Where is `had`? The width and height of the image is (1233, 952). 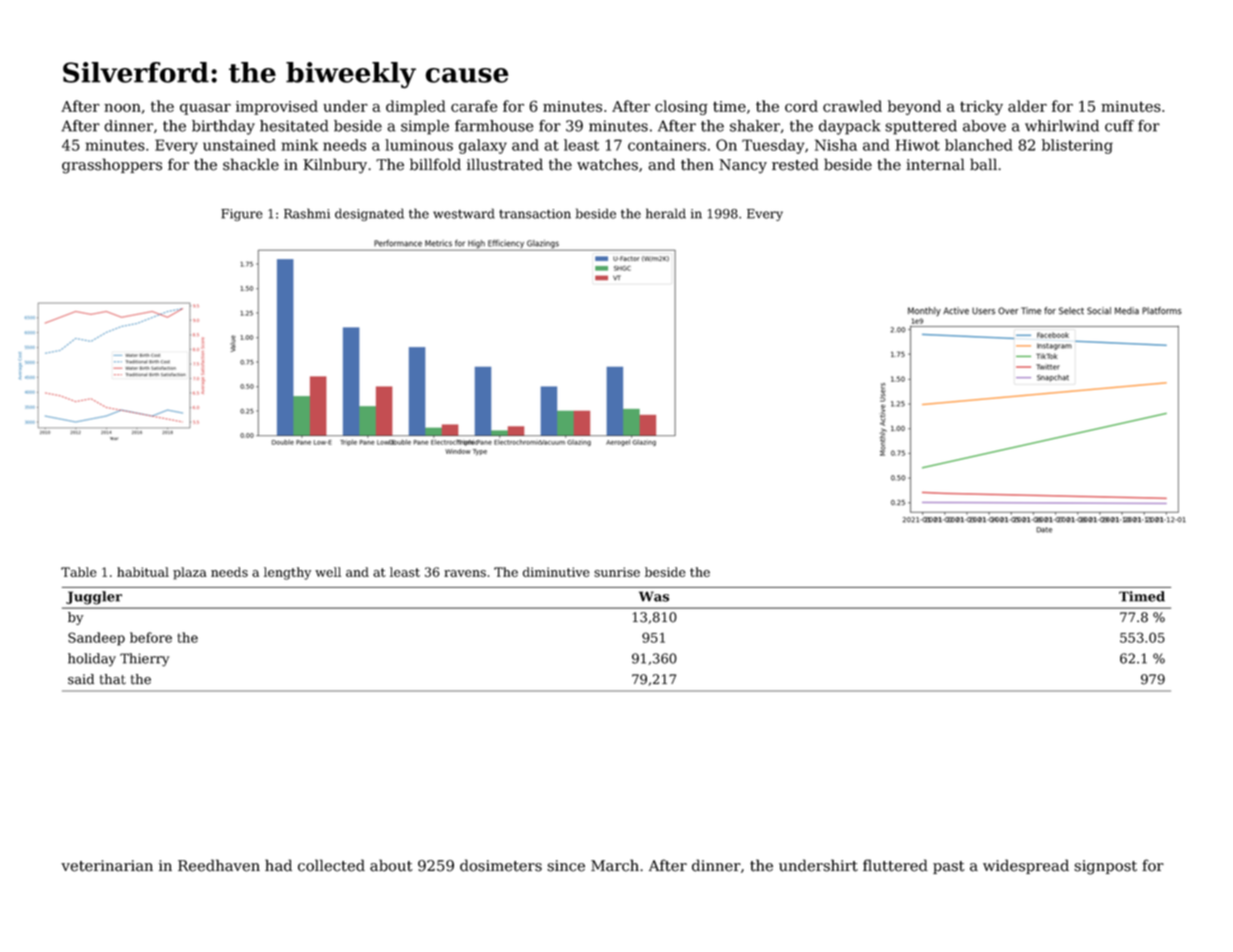
had is located at coordinates (278, 865).
